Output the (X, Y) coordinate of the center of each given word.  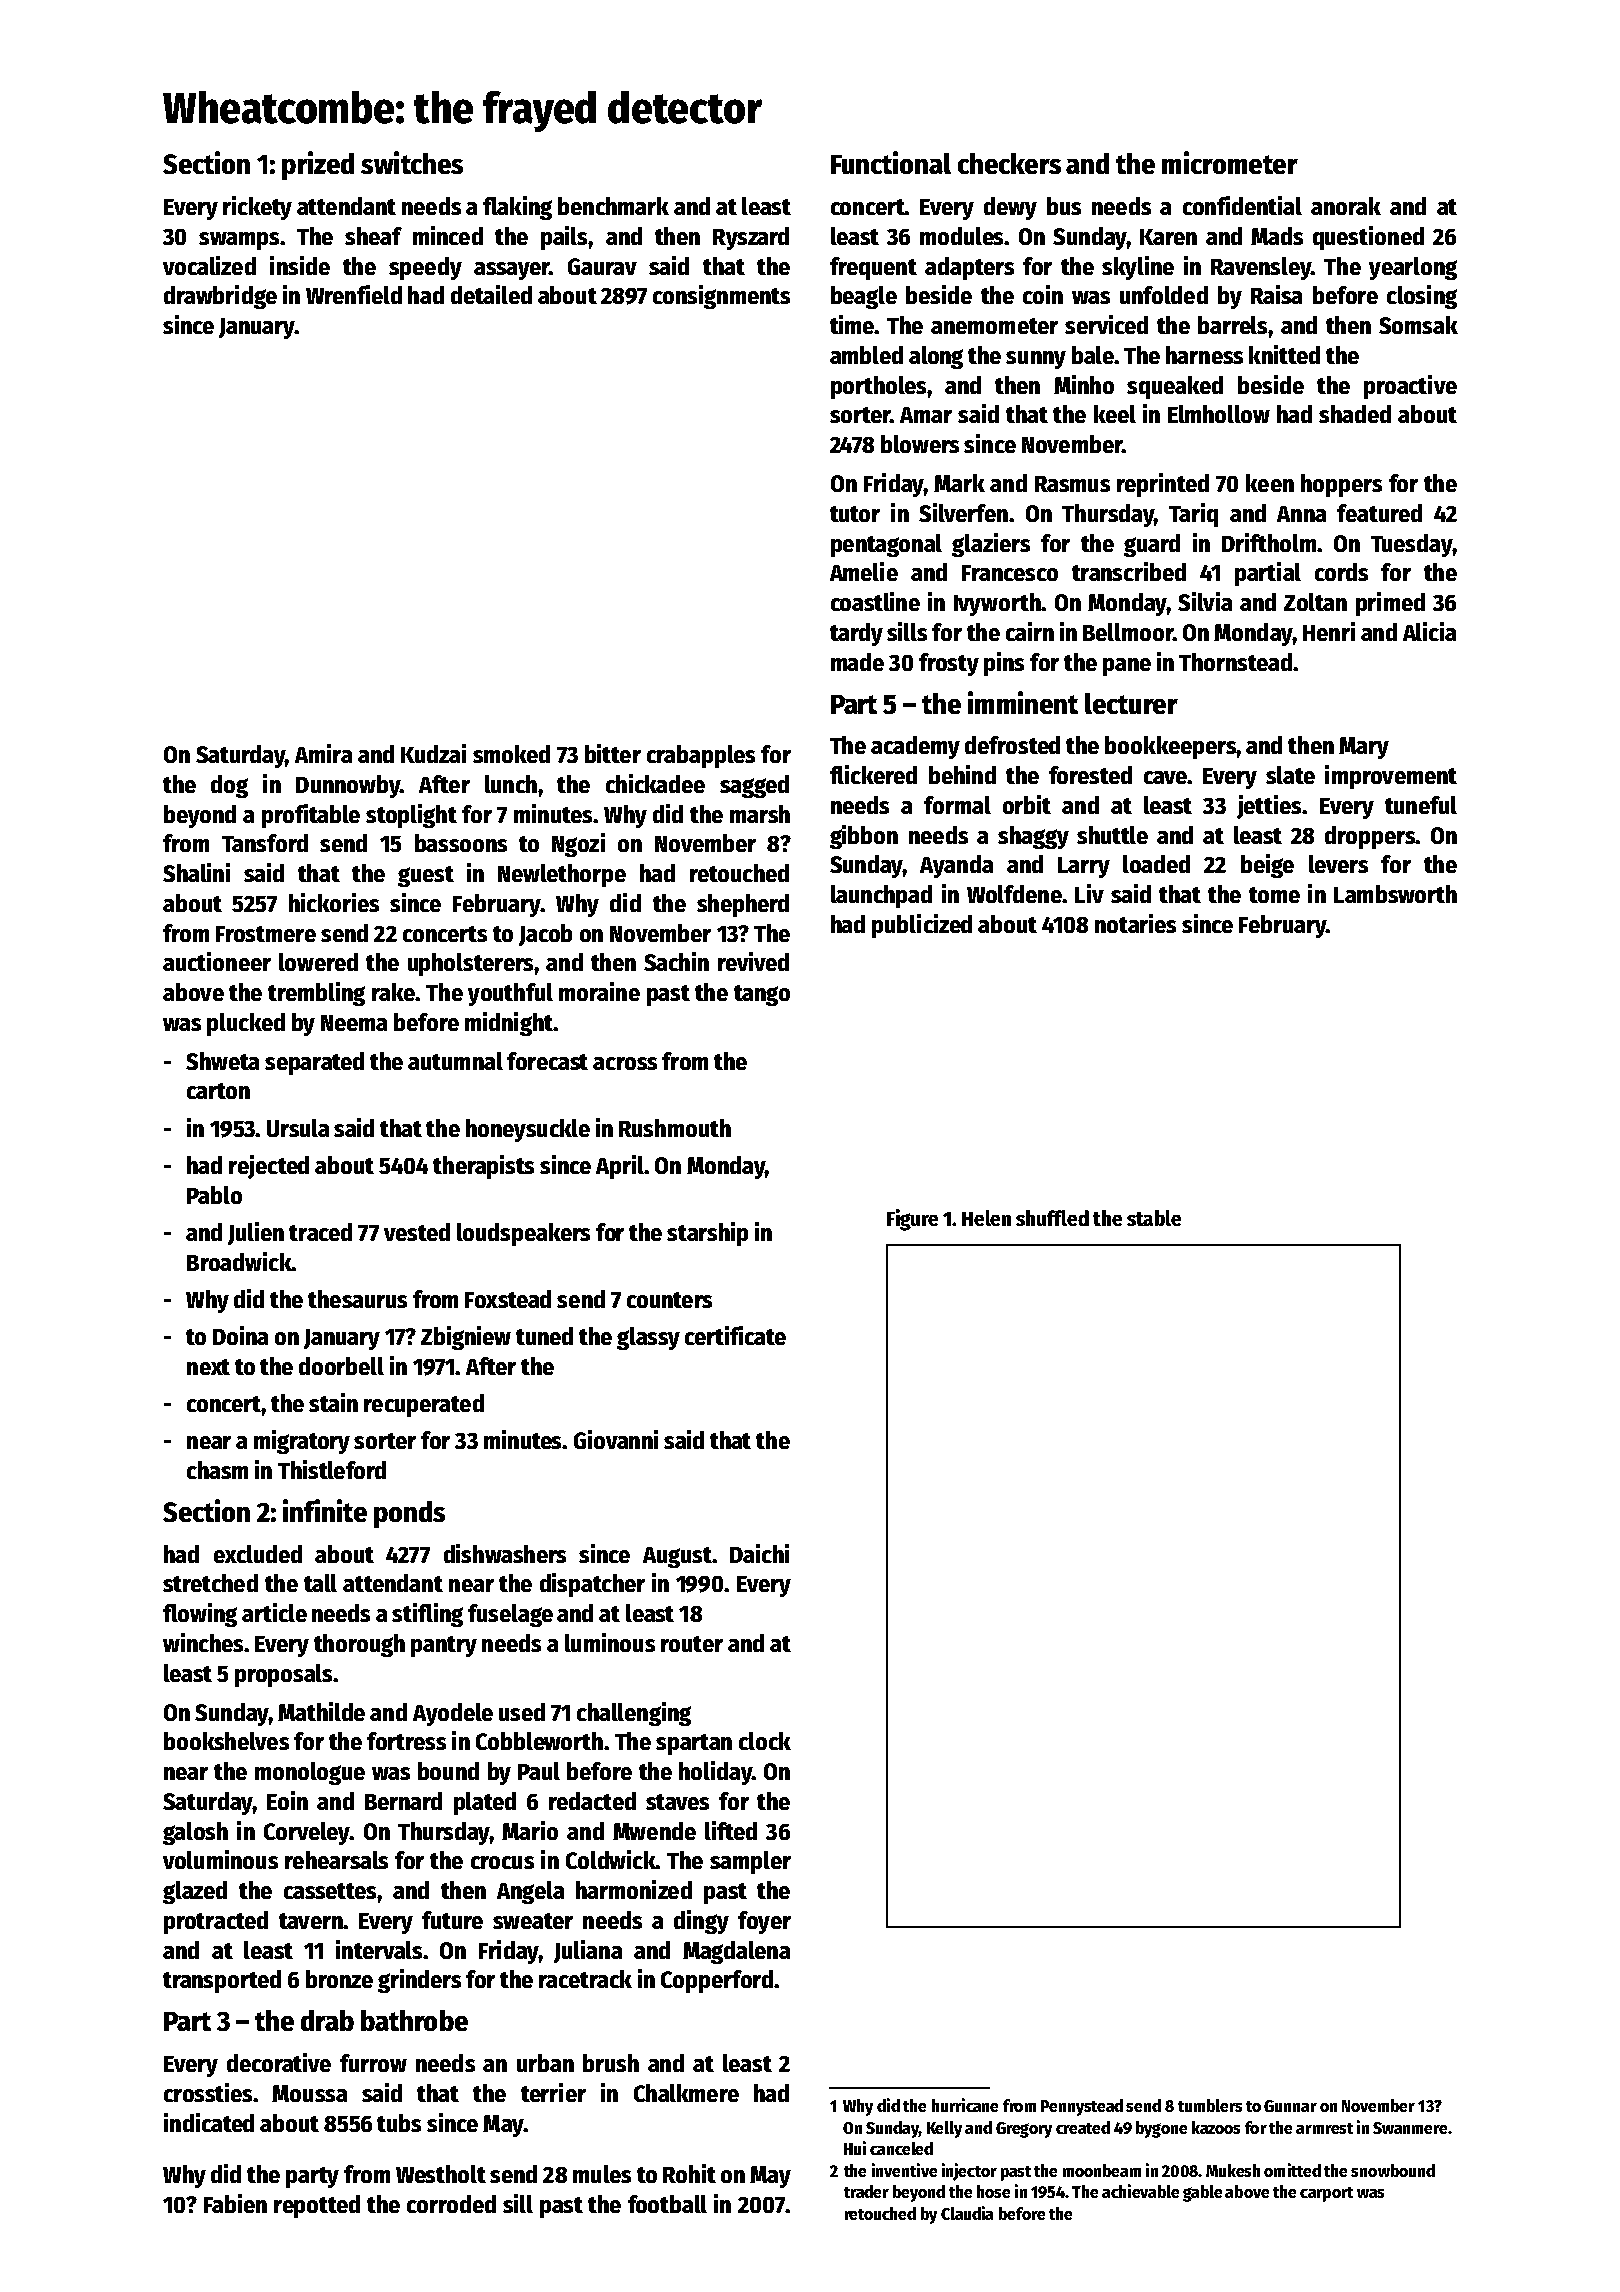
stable (1154, 1218)
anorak (1346, 206)
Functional (891, 162)
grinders (419, 1981)
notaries (1135, 923)
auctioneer (217, 961)
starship (707, 1234)
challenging (634, 1714)
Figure (912, 1220)
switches (412, 162)
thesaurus (357, 1299)
